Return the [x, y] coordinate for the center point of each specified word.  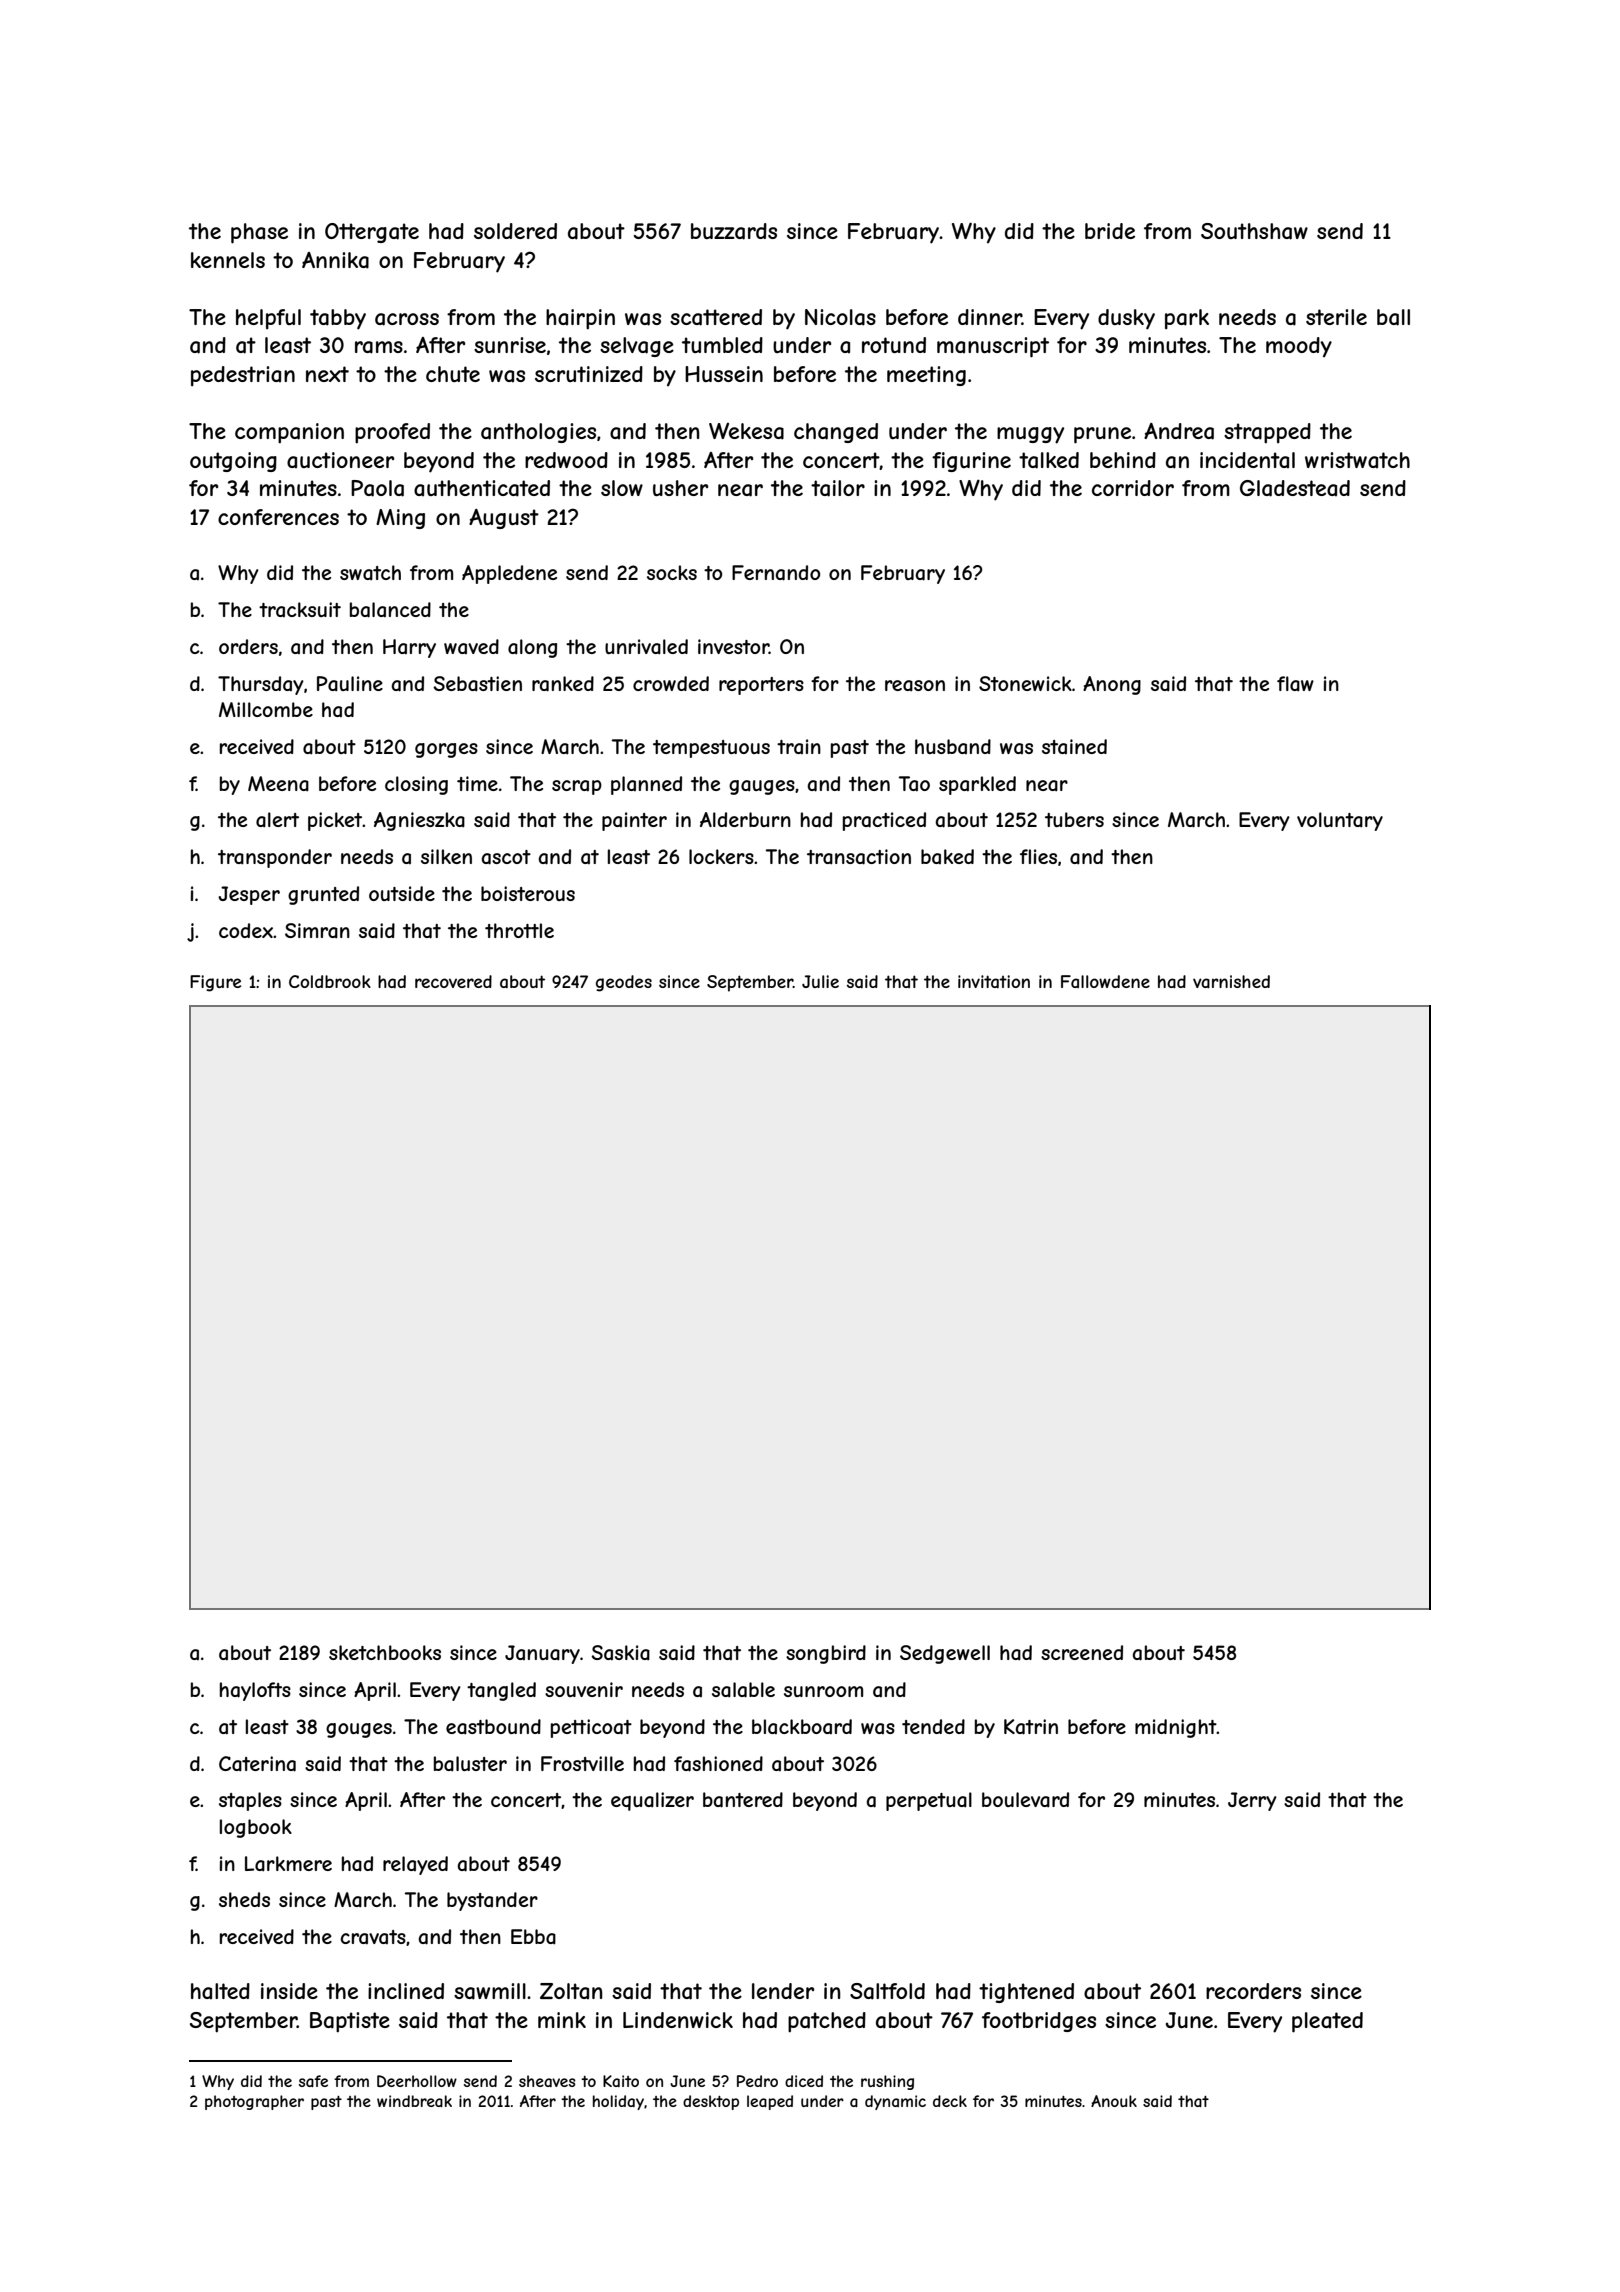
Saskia [620, 1653]
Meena [278, 784]
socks [672, 572]
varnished [1231, 981]
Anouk [1114, 2101]
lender [783, 1991]
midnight [1176, 1728]
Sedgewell [945, 1654]
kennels [228, 260]
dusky [1126, 319]
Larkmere [288, 1864]
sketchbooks [385, 1652]
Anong [1112, 685]
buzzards [734, 231]
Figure [215, 983]
